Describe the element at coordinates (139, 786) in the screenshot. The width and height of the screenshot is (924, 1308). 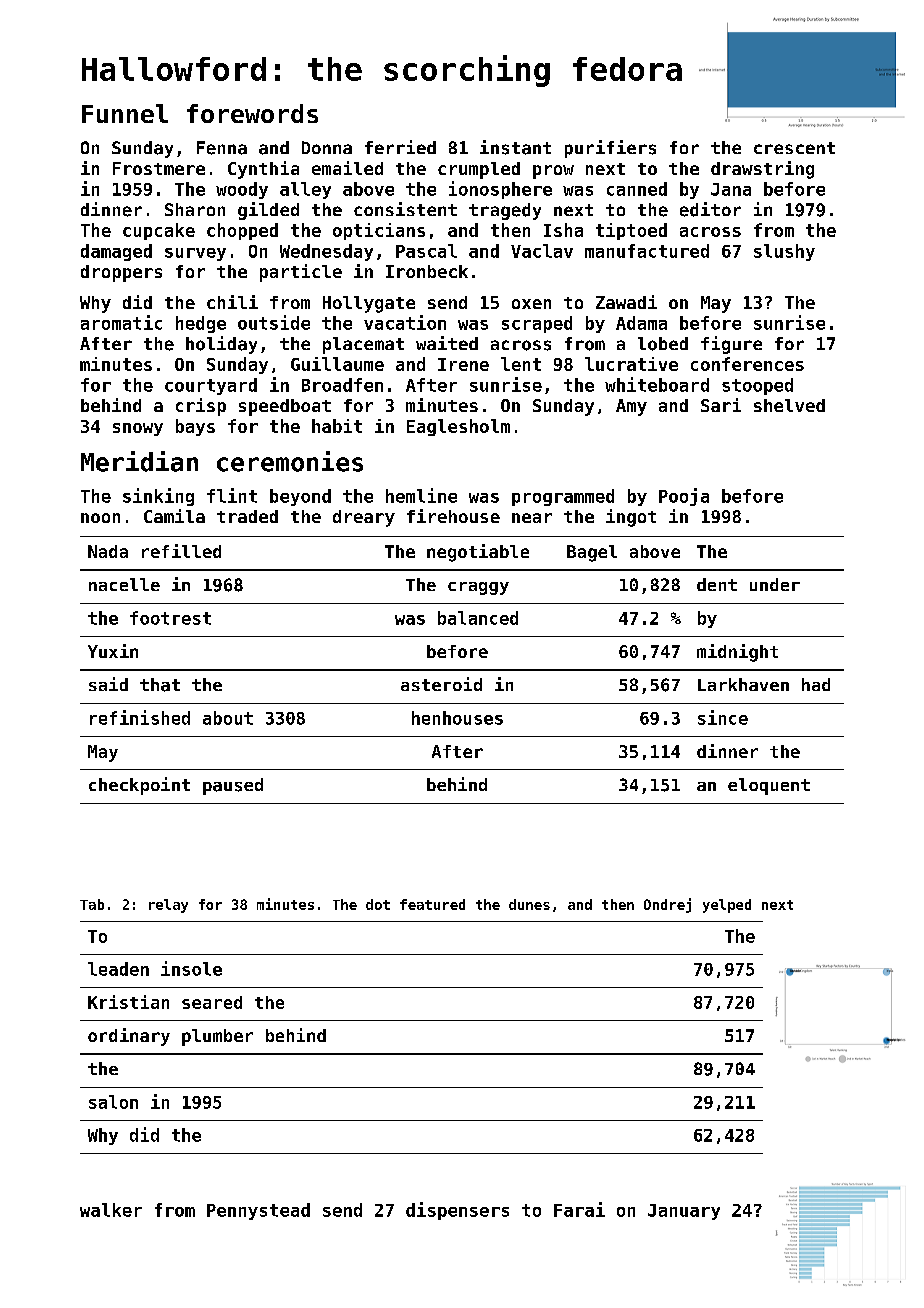
I see `checkpoint` at that location.
